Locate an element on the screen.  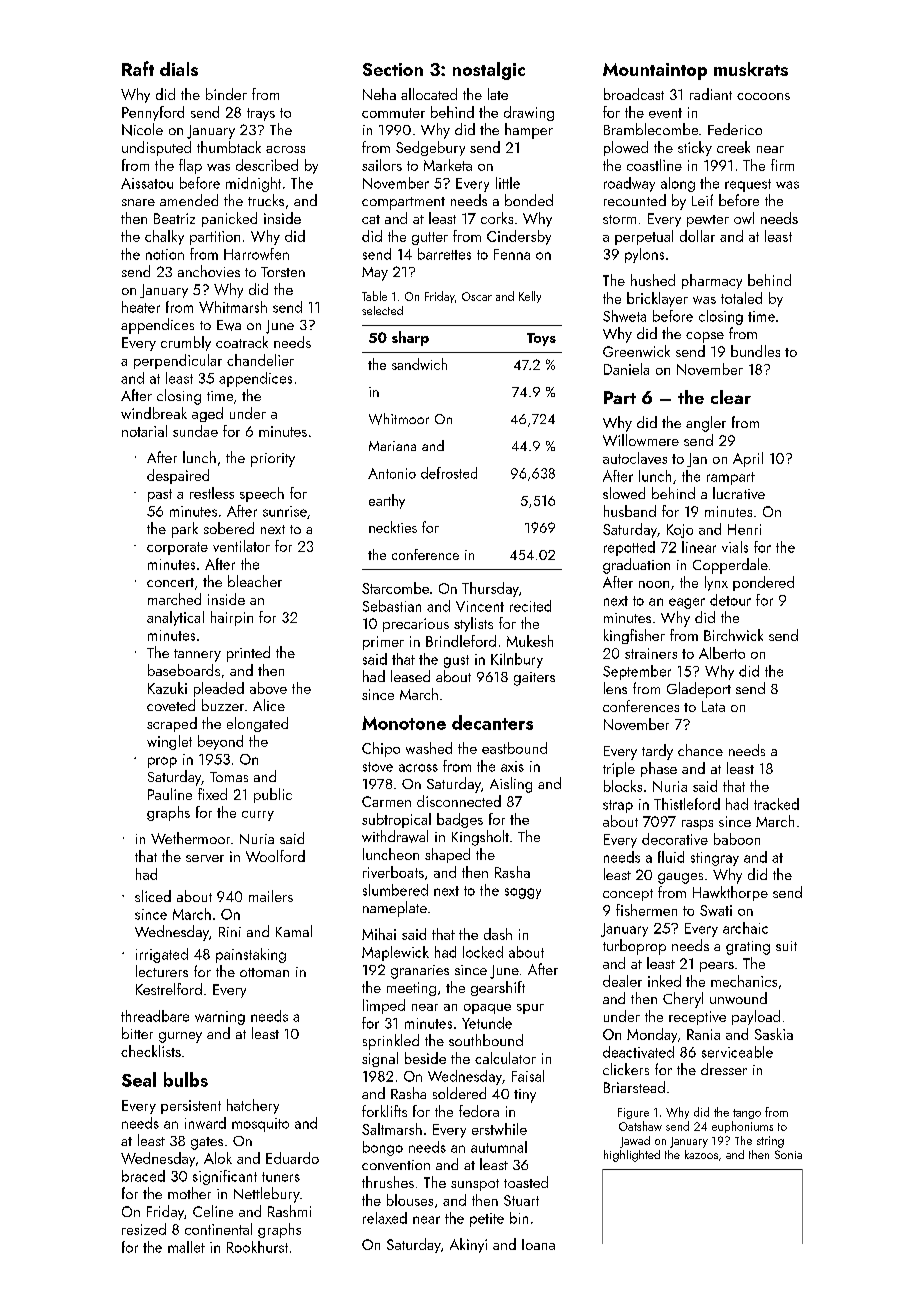
Celine is located at coordinates (213, 1211).
